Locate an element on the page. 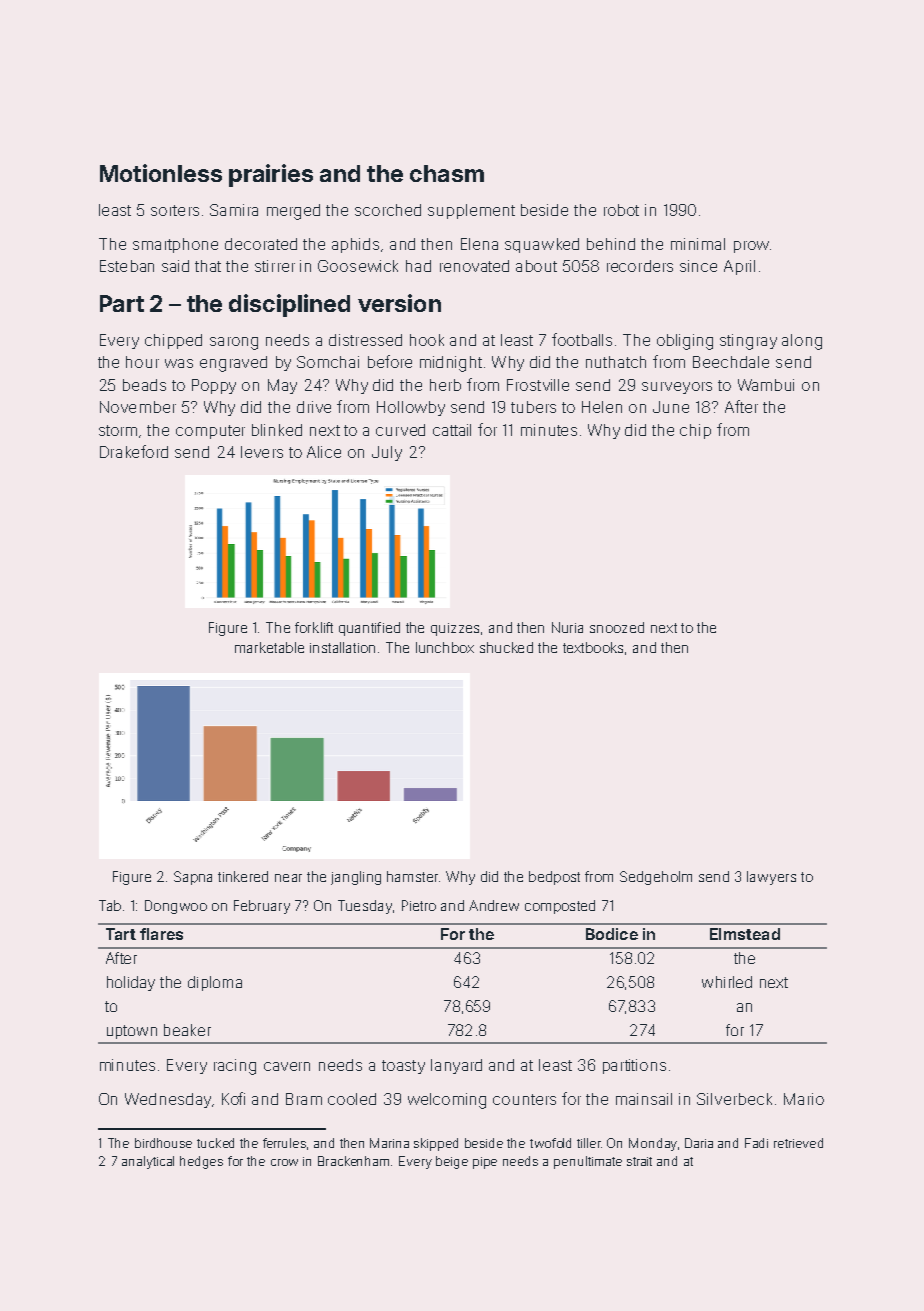  uptown is located at coordinates (132, 1032).
